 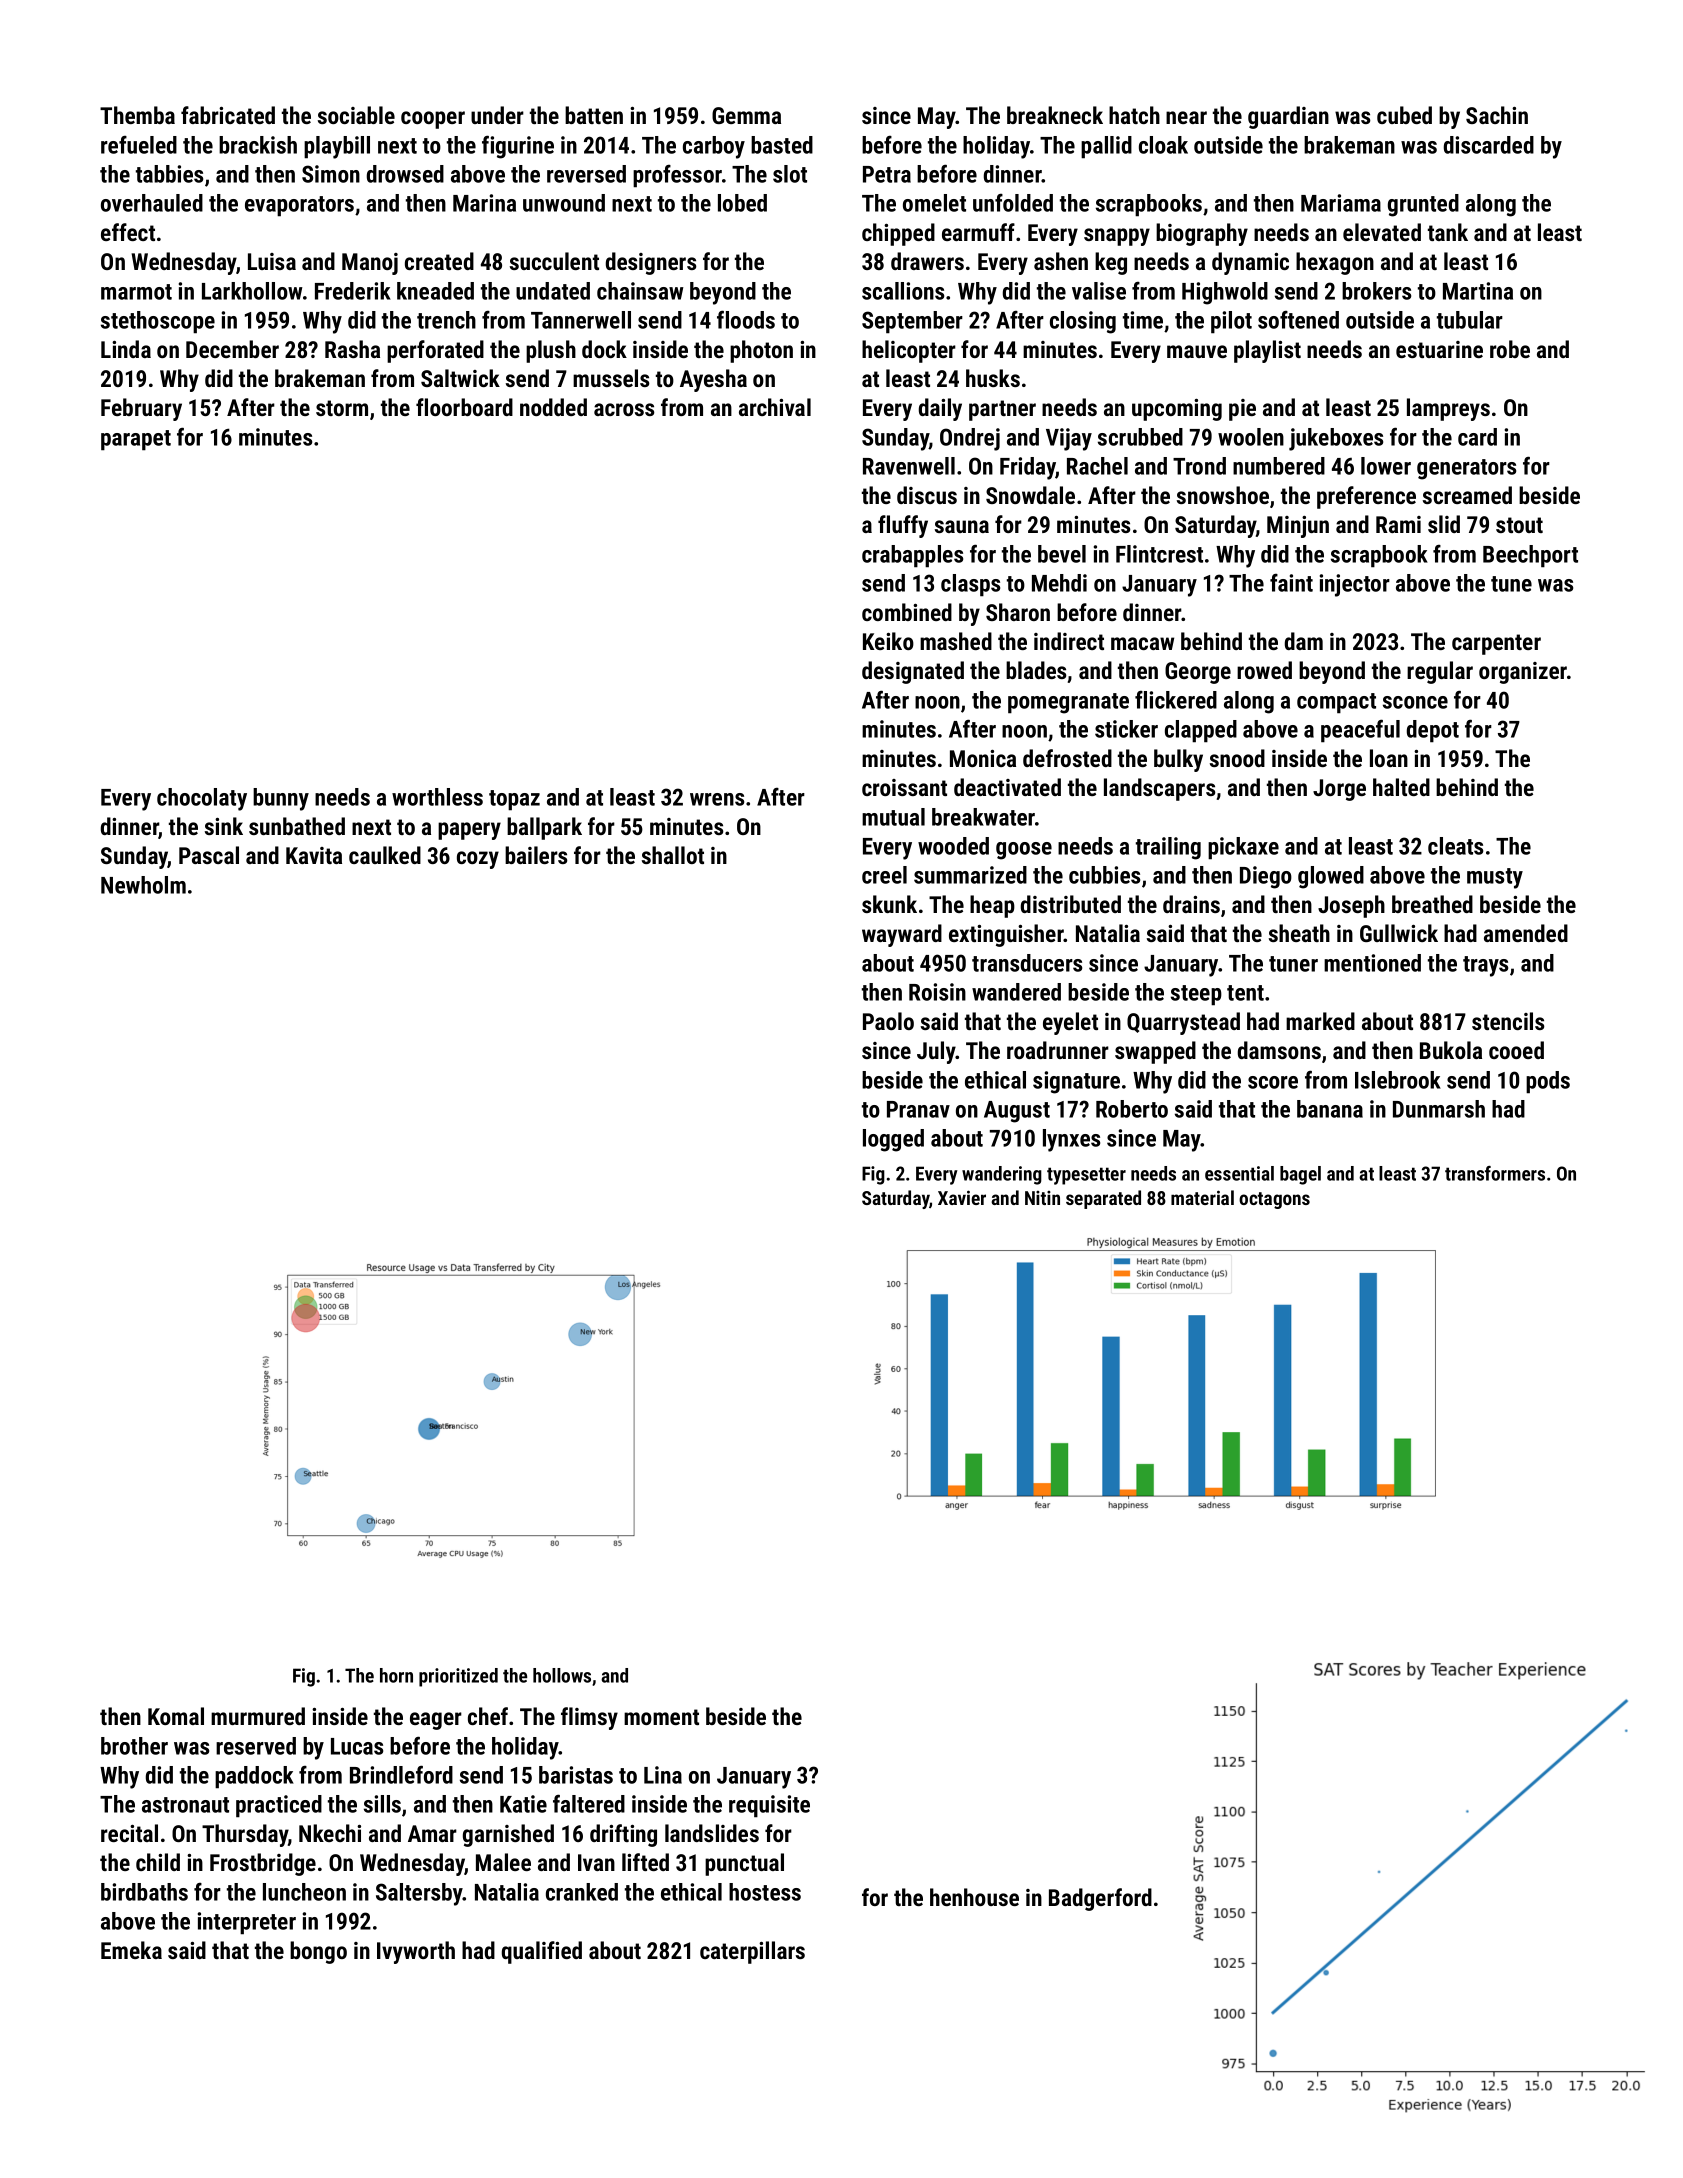 What do you see at coordinates (1134, 115) in the document?
I see `hatch` at bounding box center [1134, 115].
